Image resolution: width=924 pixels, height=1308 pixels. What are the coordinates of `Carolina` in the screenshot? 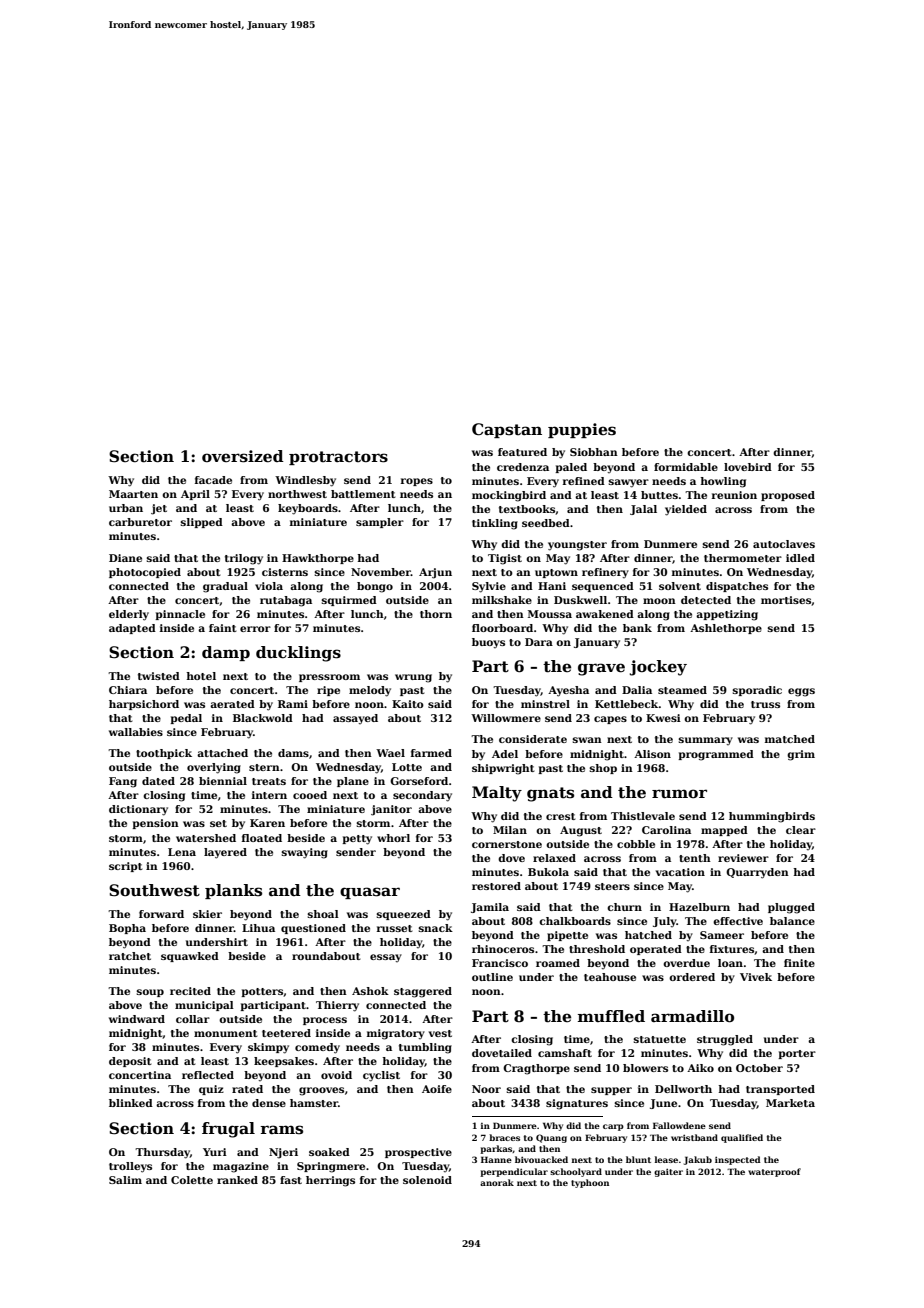 It's located at (666, 830).
